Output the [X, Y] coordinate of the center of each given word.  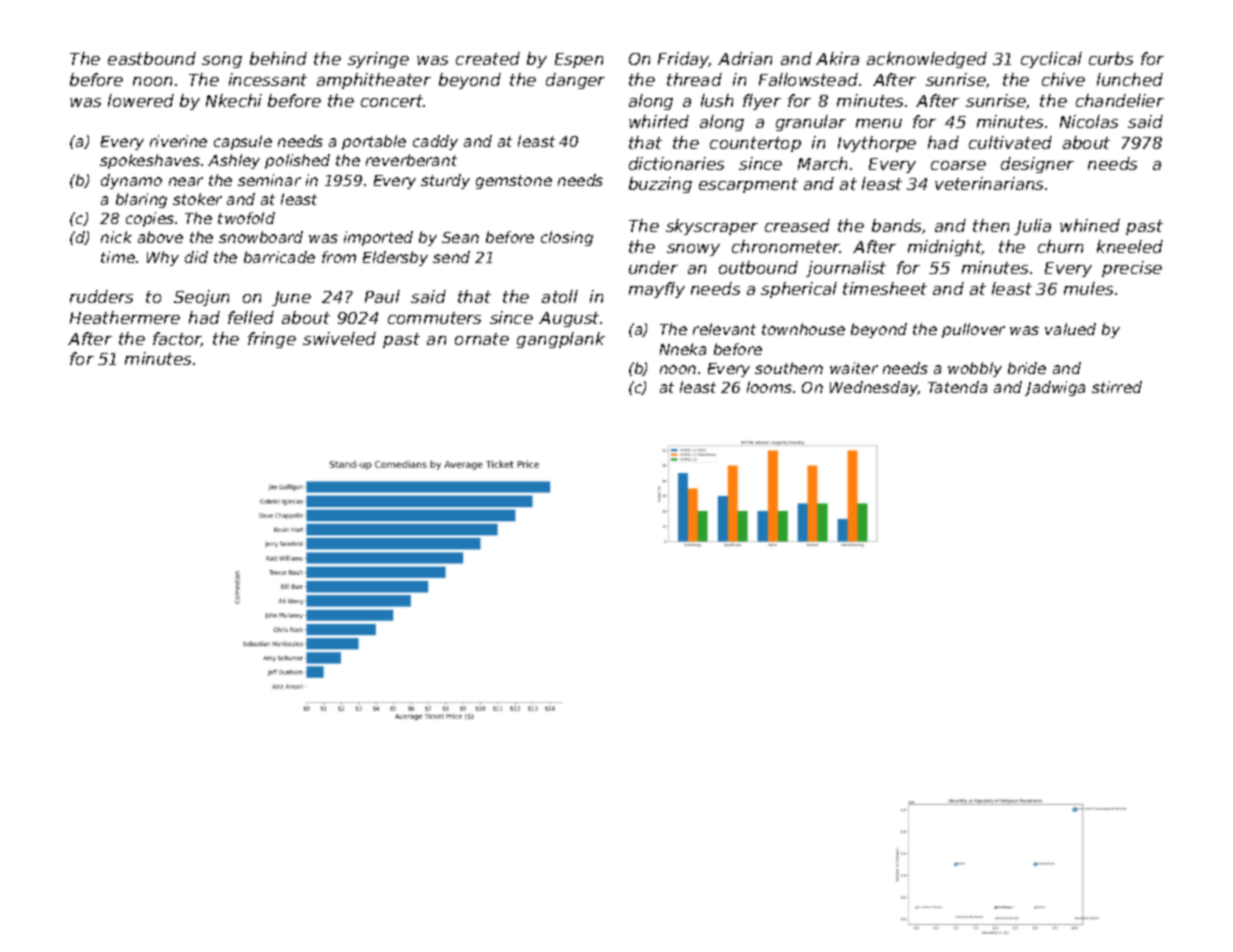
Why [163, 258]
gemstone [514, 182]
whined [1090, 225]
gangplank [561, 340]
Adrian [745, 58]
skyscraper [712, 227]
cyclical [1051, 60]
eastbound [152, 58]
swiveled [339, 338]
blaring [141, 200]
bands [896, 225]
